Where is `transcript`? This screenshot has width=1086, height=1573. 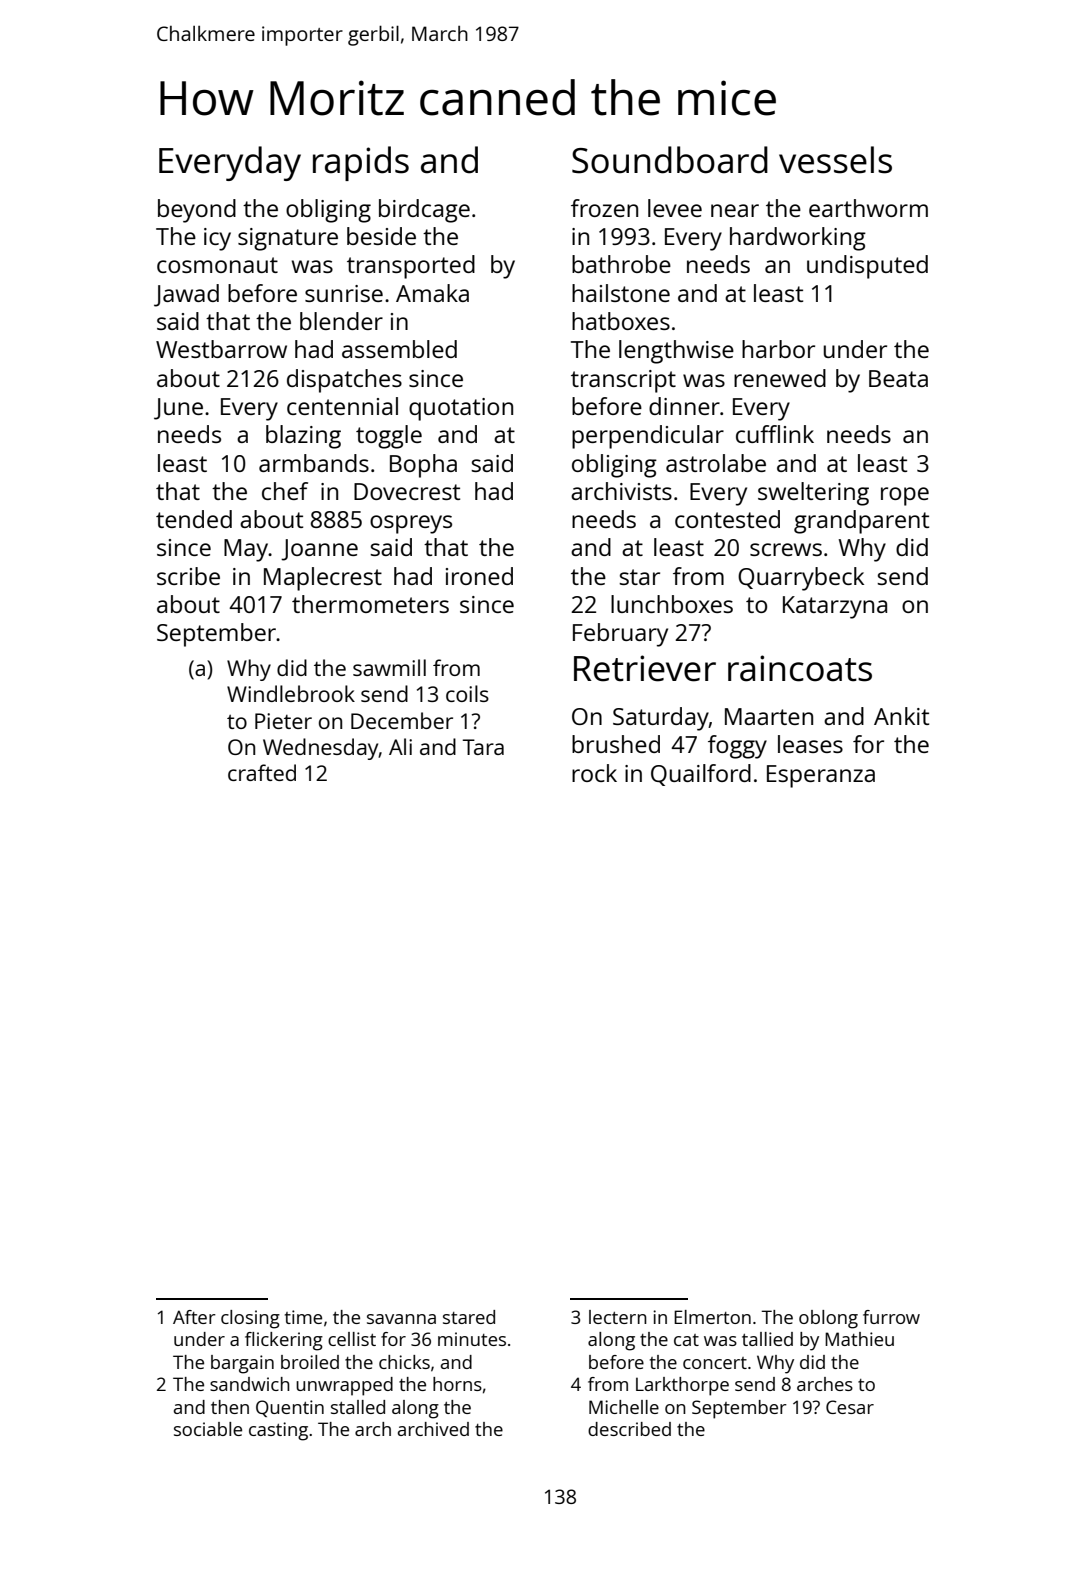
transcript is located at coordinates (623, 381).
